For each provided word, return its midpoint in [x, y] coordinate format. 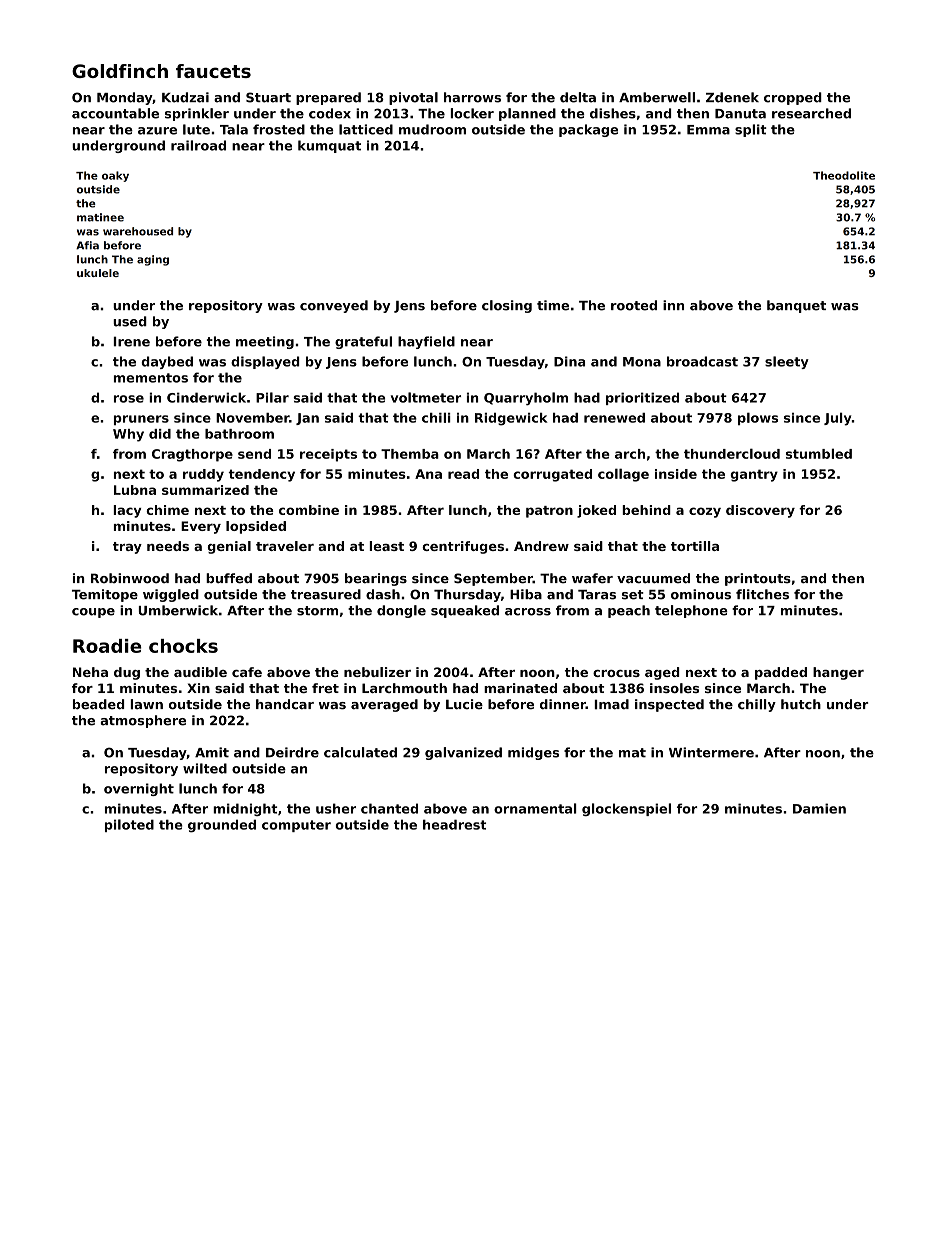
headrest [454, 824]
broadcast [702, 361]
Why [128, 435]
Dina [569, 361]
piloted [129, 825]
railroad [198, 145]
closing [507, 306]
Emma [708, 130]
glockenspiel [626, 809]
